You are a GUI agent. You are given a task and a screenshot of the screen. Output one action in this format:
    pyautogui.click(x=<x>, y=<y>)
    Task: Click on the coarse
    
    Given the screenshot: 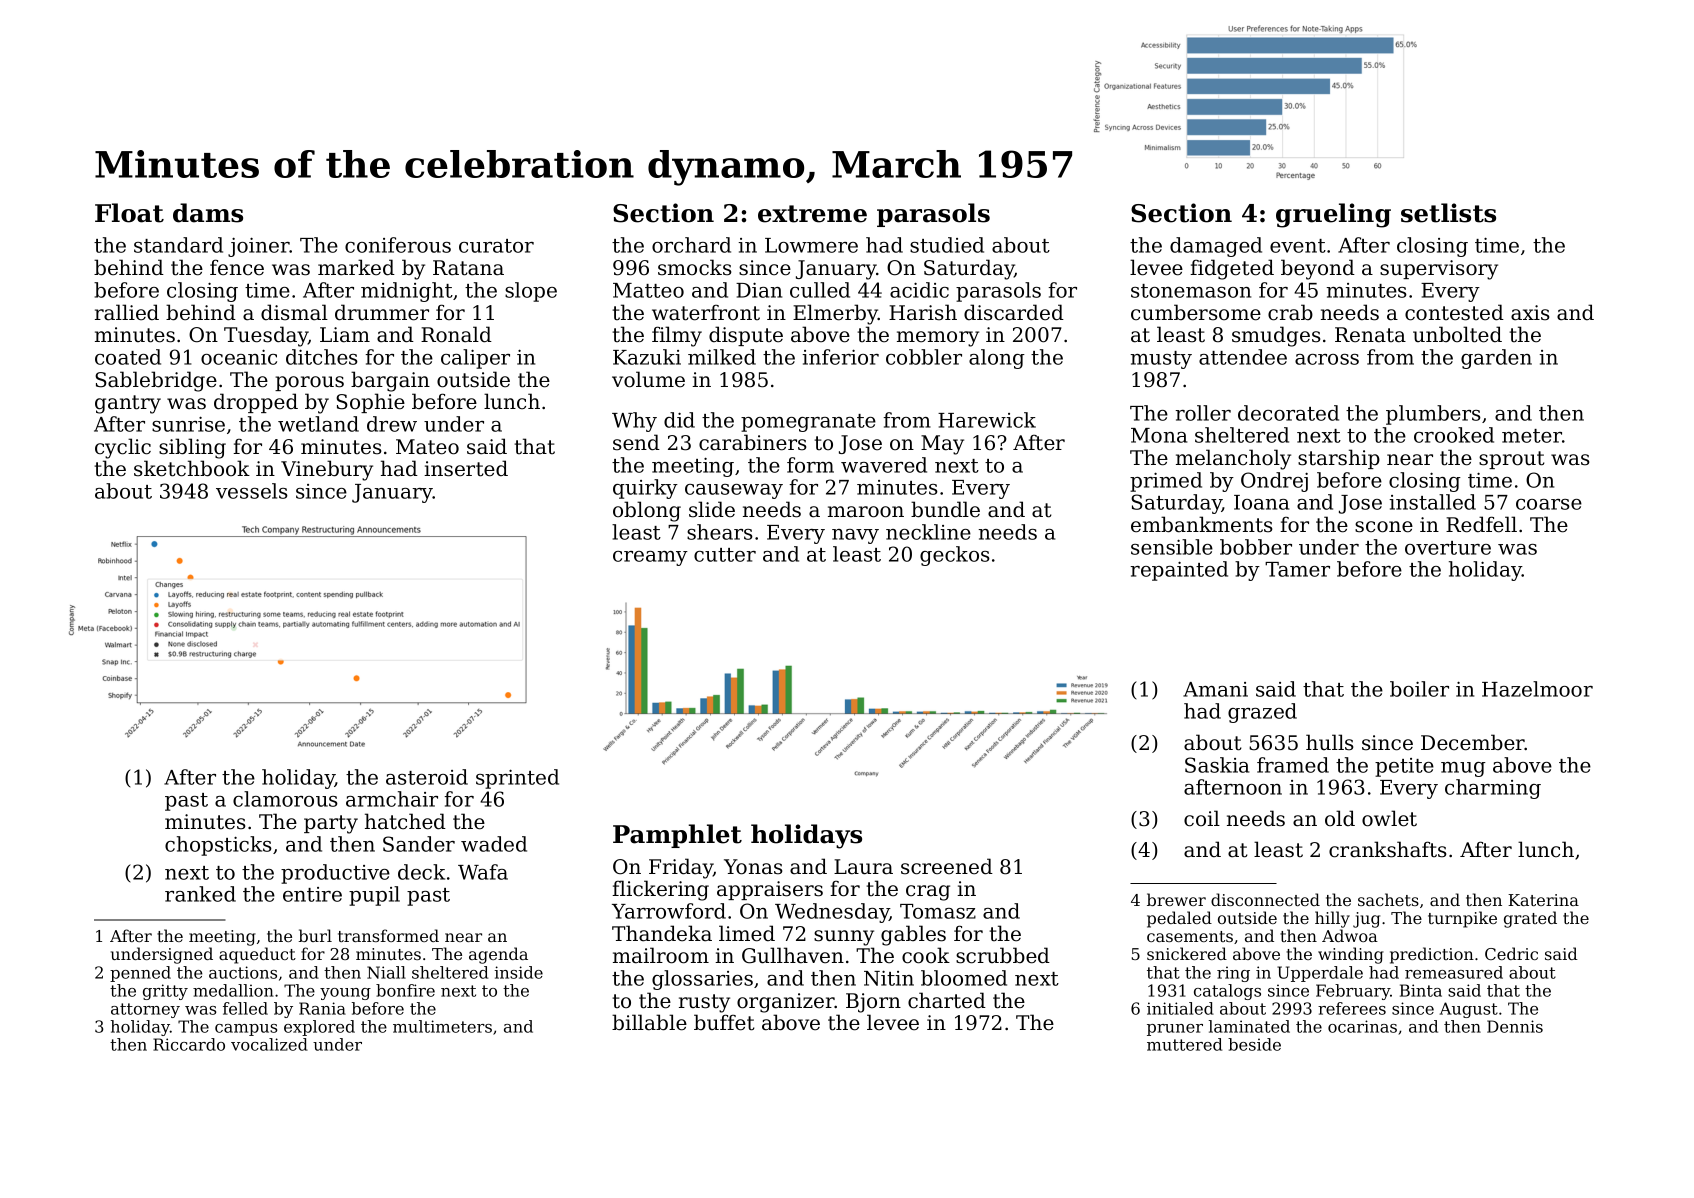 What is the action you would take?
    pyautogui.click(x=1549, y=504)
